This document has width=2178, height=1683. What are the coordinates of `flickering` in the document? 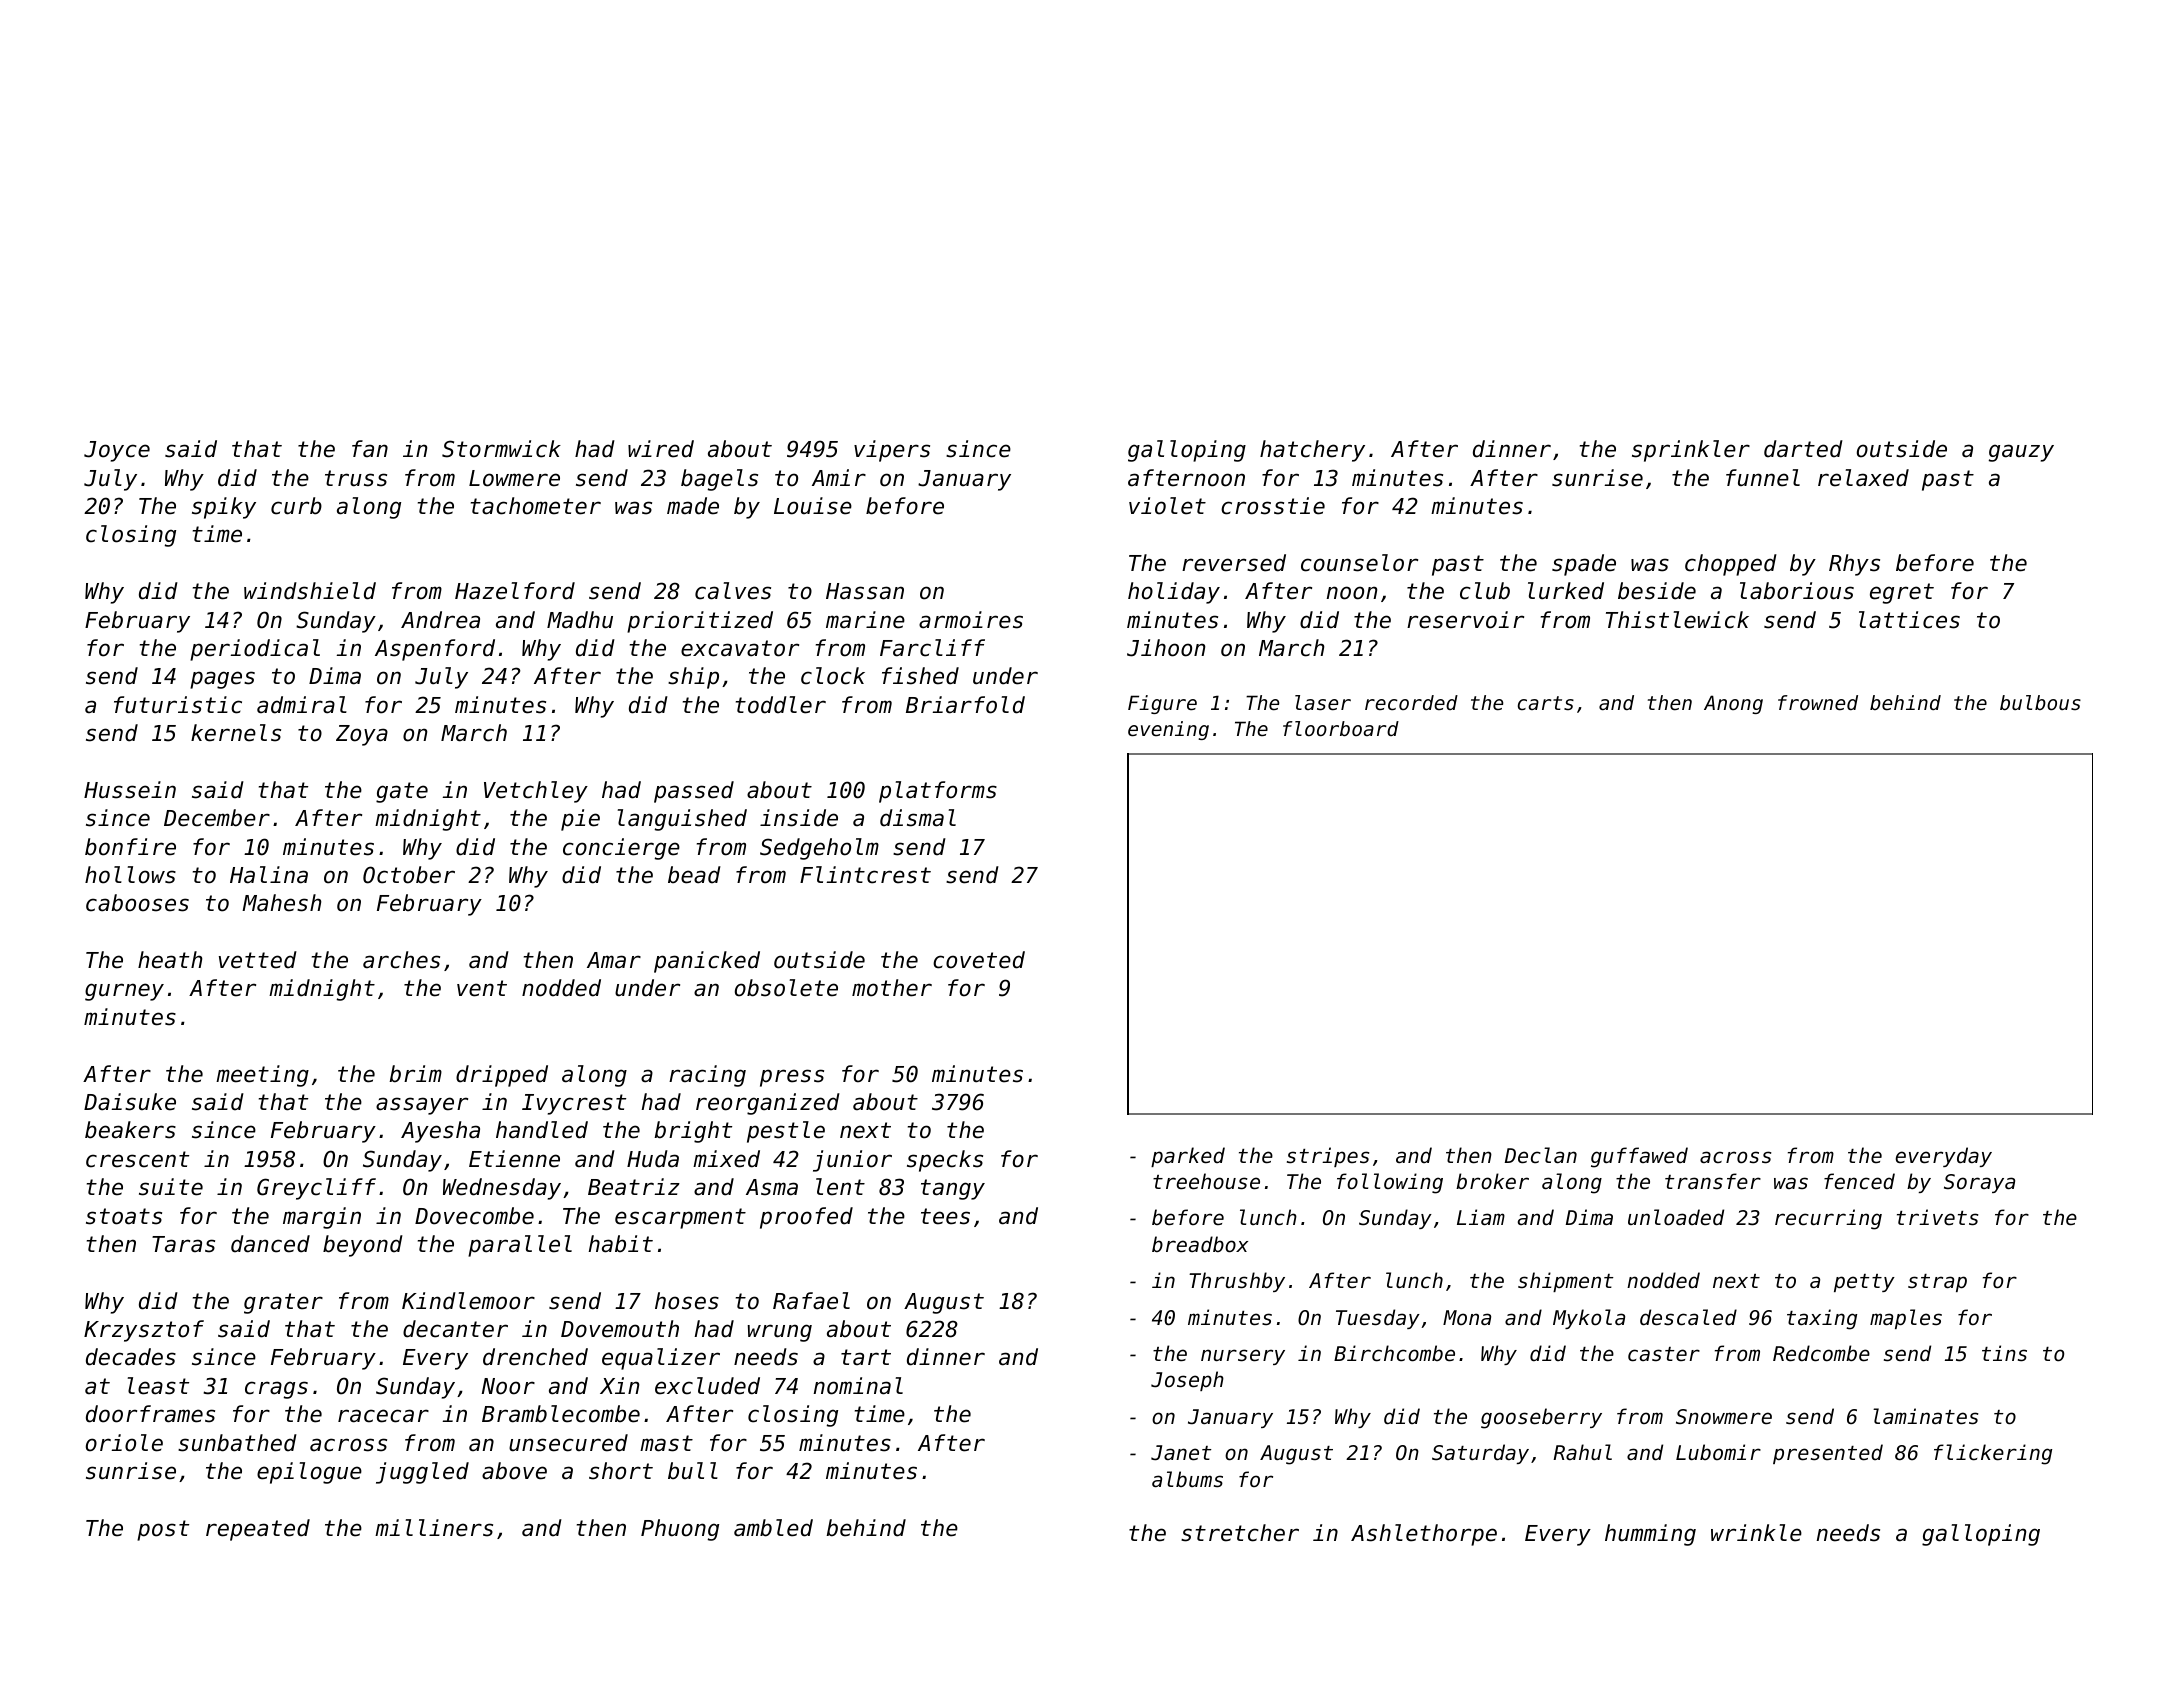 It's located at (1993, 1454).
